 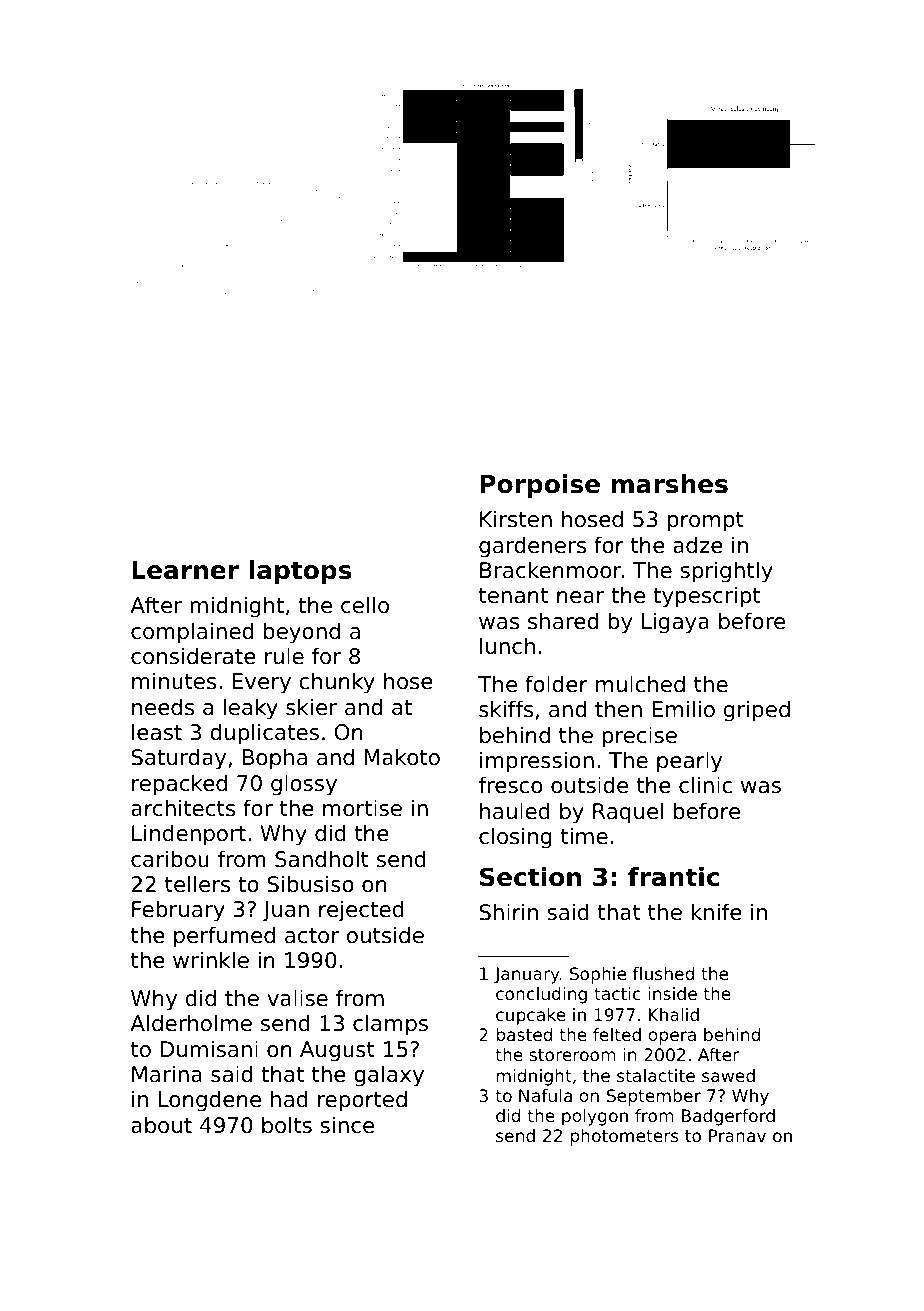 I want to click on polygon, so click(x=595, y=1117).
